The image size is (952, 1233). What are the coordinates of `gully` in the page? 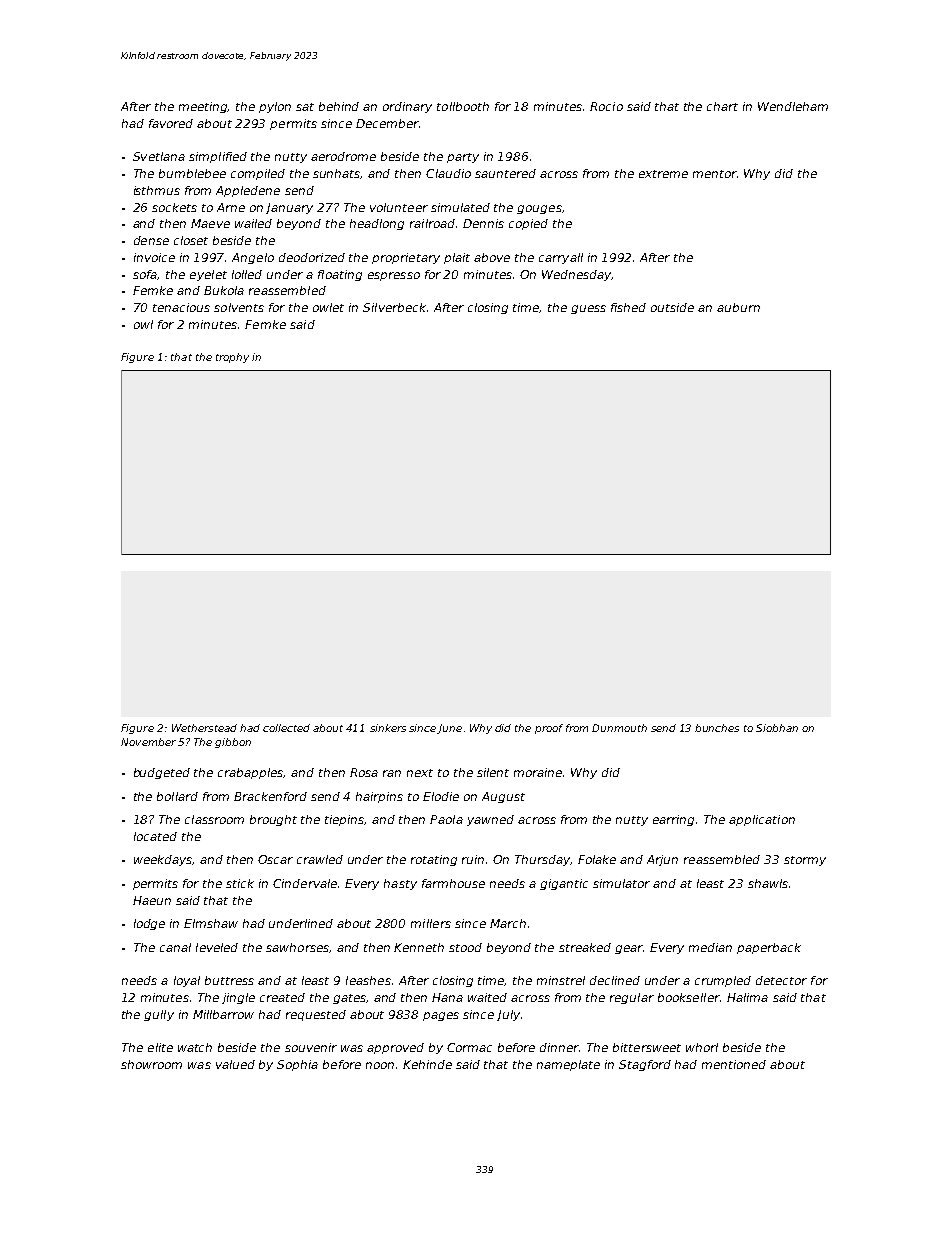 It's located at (159, 1015).
